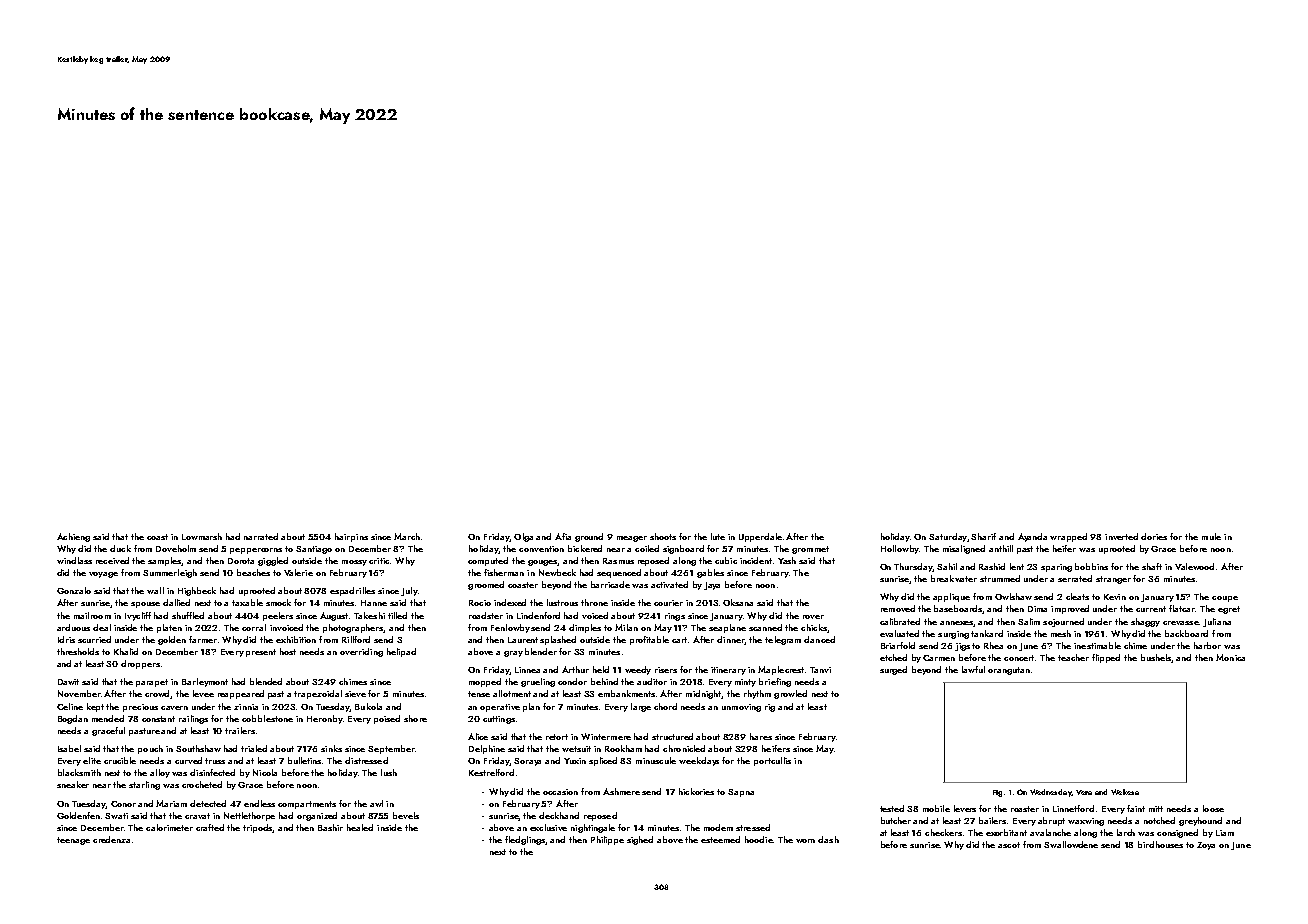 This document has width=1308, height=924. Describe the element at coordinates (718, 536) in the document. I see `lute` at that location.
